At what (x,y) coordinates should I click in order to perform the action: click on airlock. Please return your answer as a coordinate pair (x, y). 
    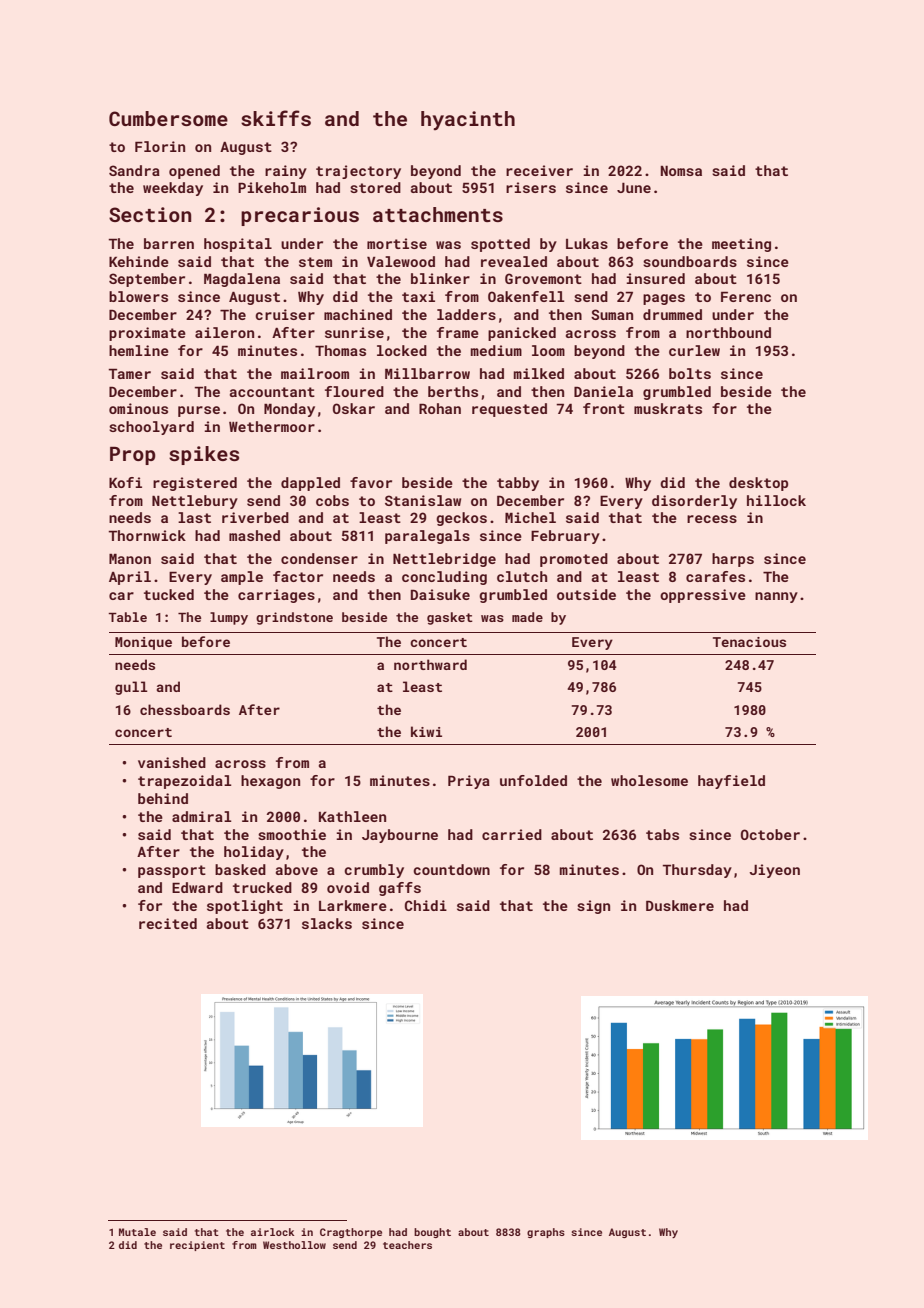
    Looking at the image, I should click on (272, 1232).
